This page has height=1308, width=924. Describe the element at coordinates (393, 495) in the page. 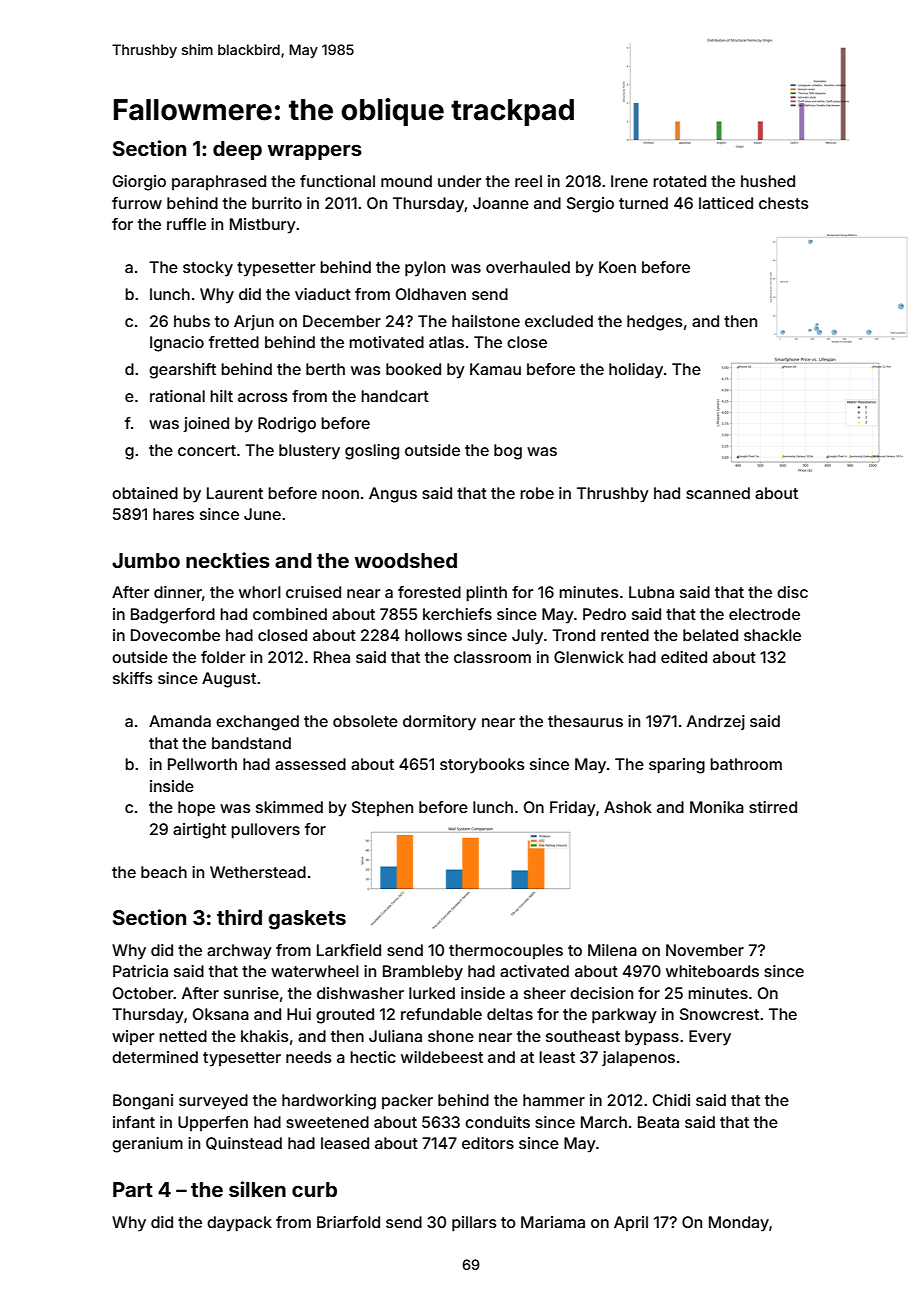

I see `Angus` at that location.
